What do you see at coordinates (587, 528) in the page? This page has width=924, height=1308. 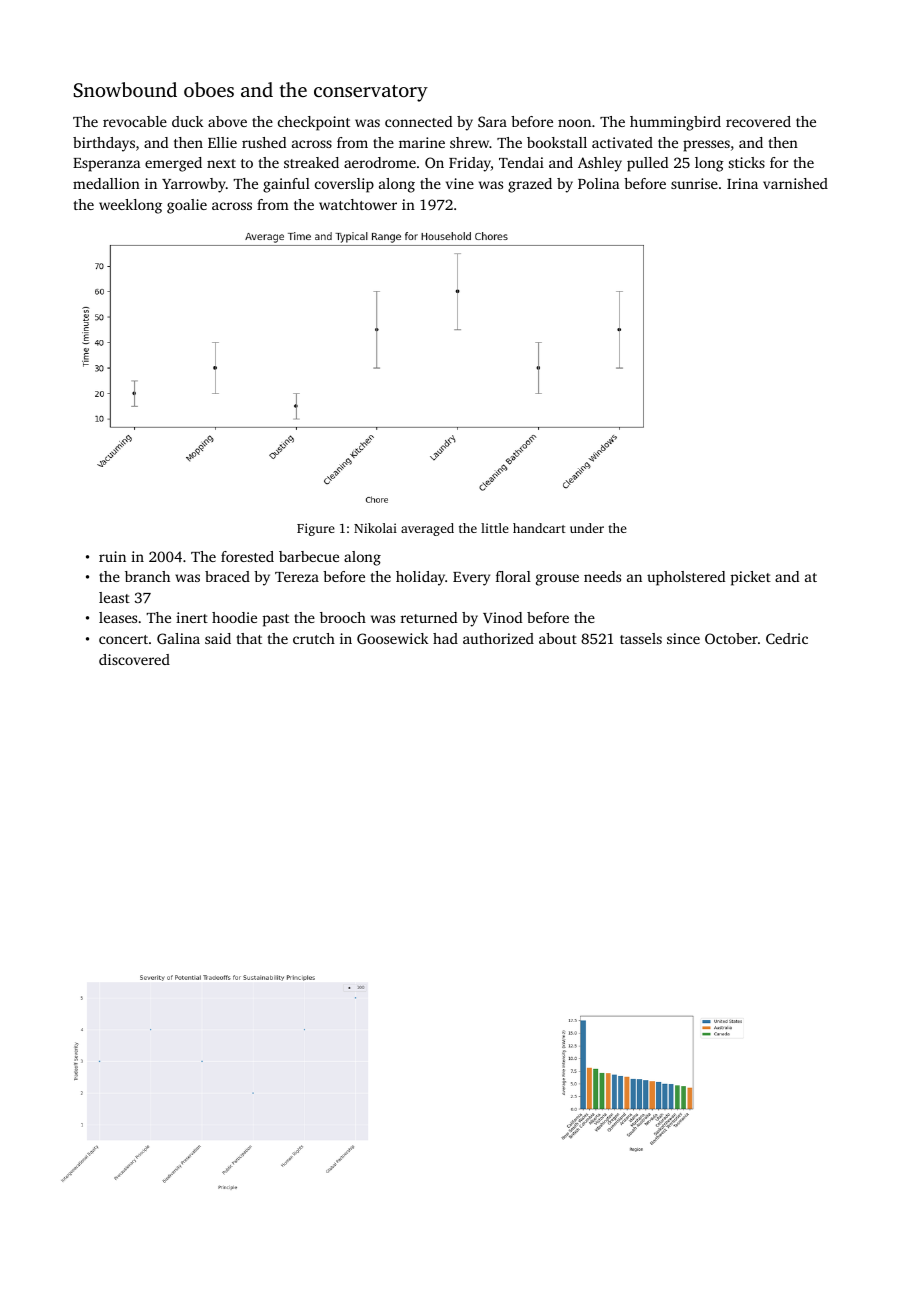 I see `under` at bounding box center [587, 528].
